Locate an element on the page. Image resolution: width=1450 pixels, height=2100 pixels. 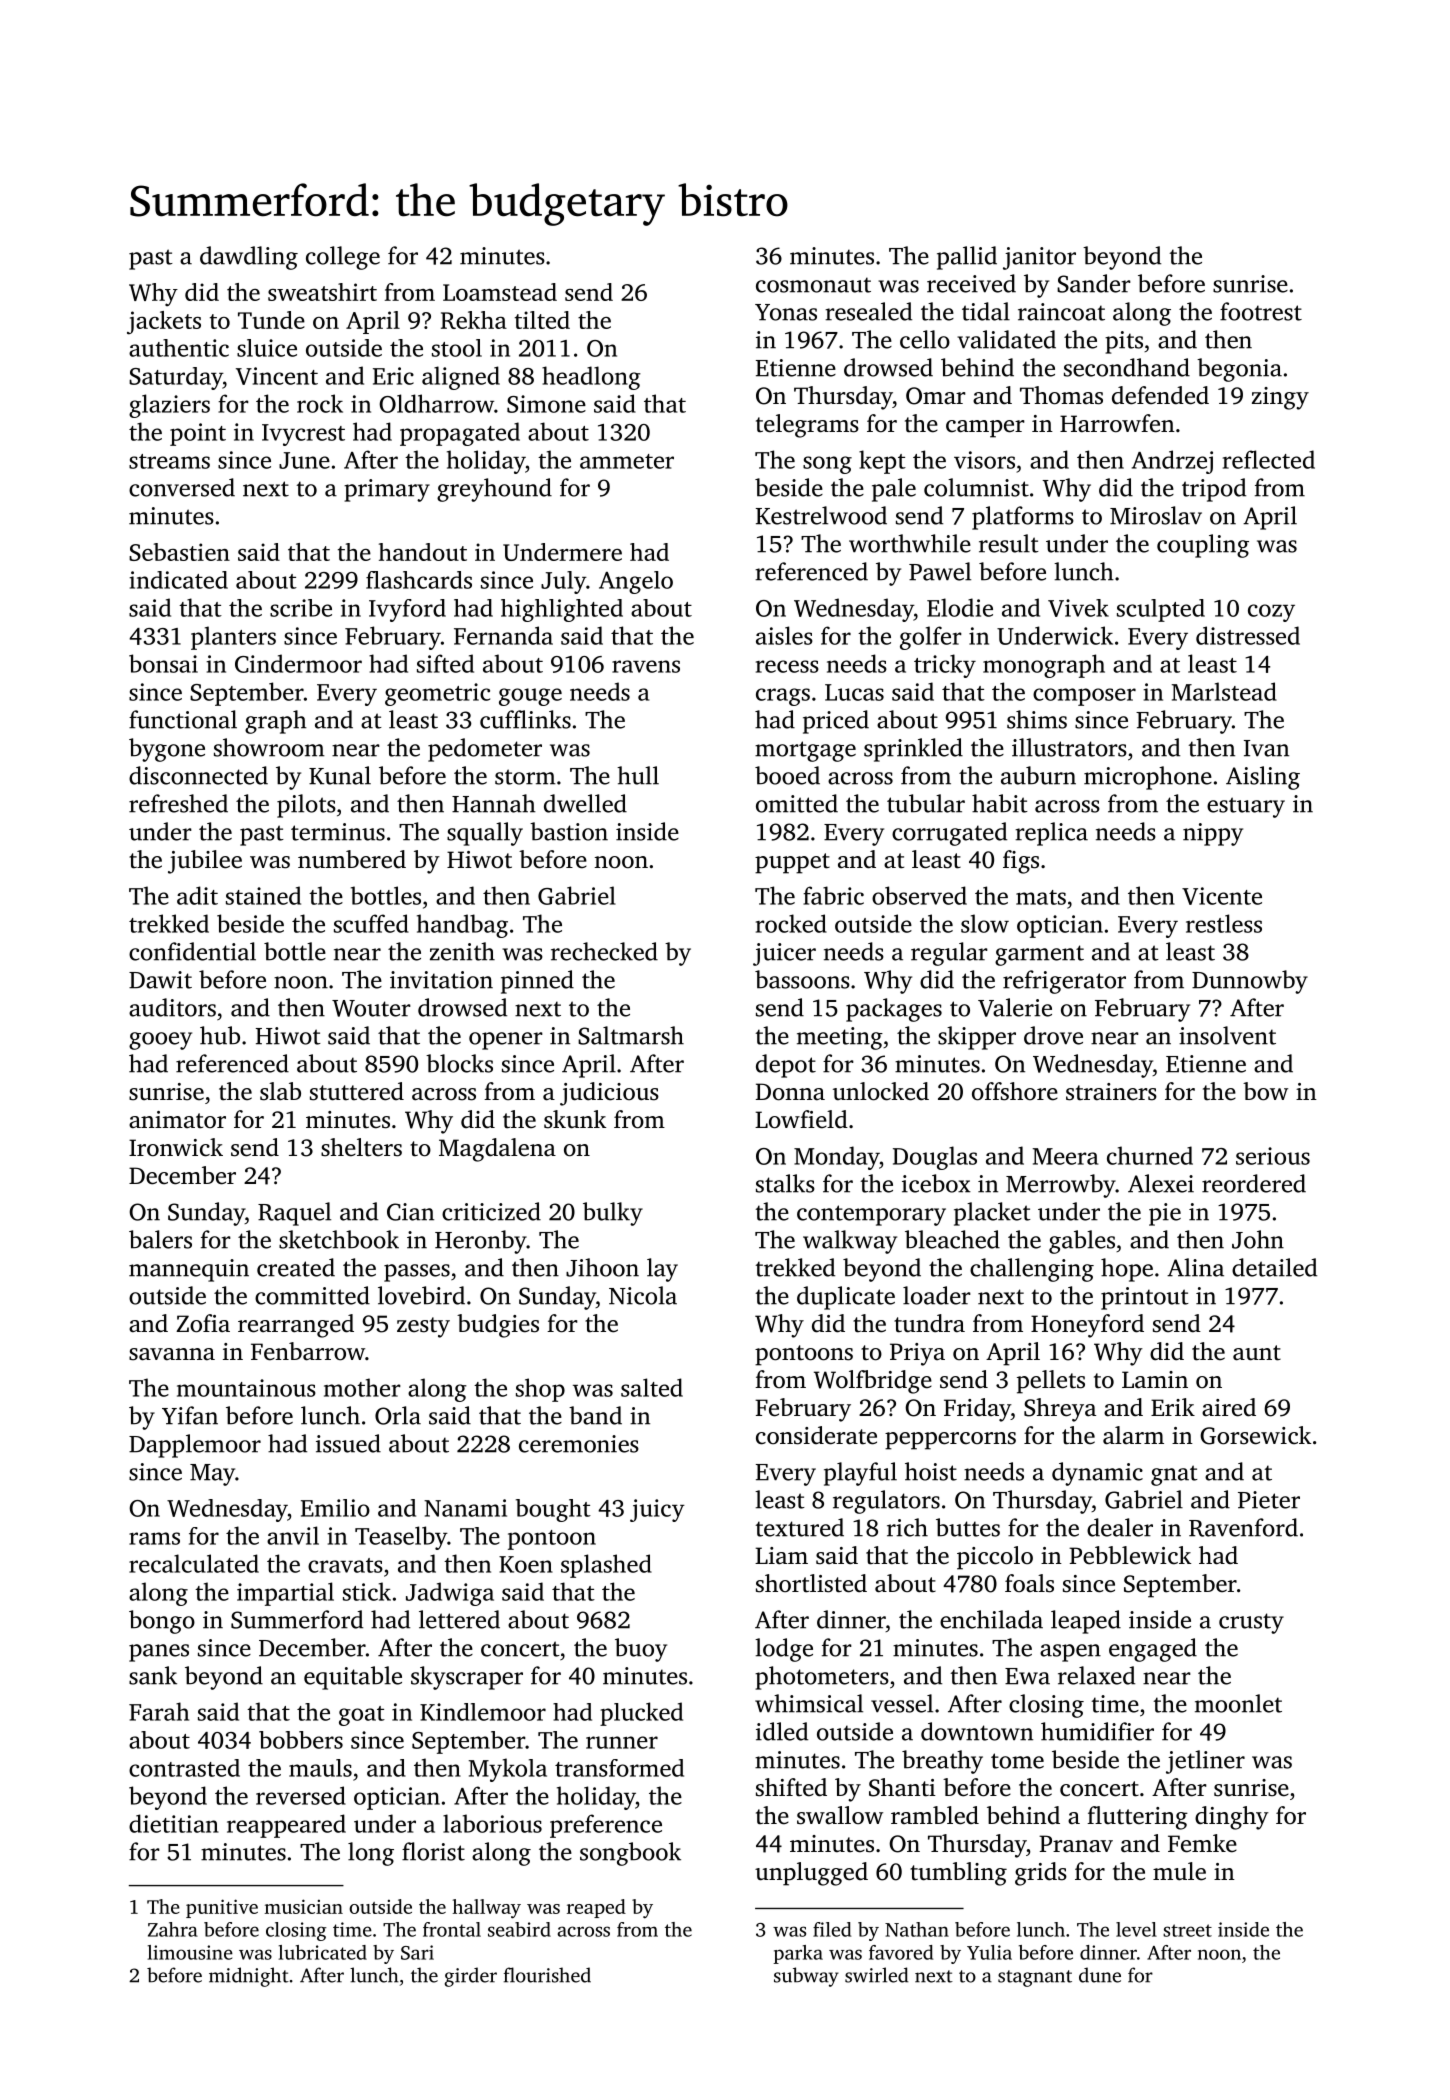
estuary is located at coordinates (1246, 807).
